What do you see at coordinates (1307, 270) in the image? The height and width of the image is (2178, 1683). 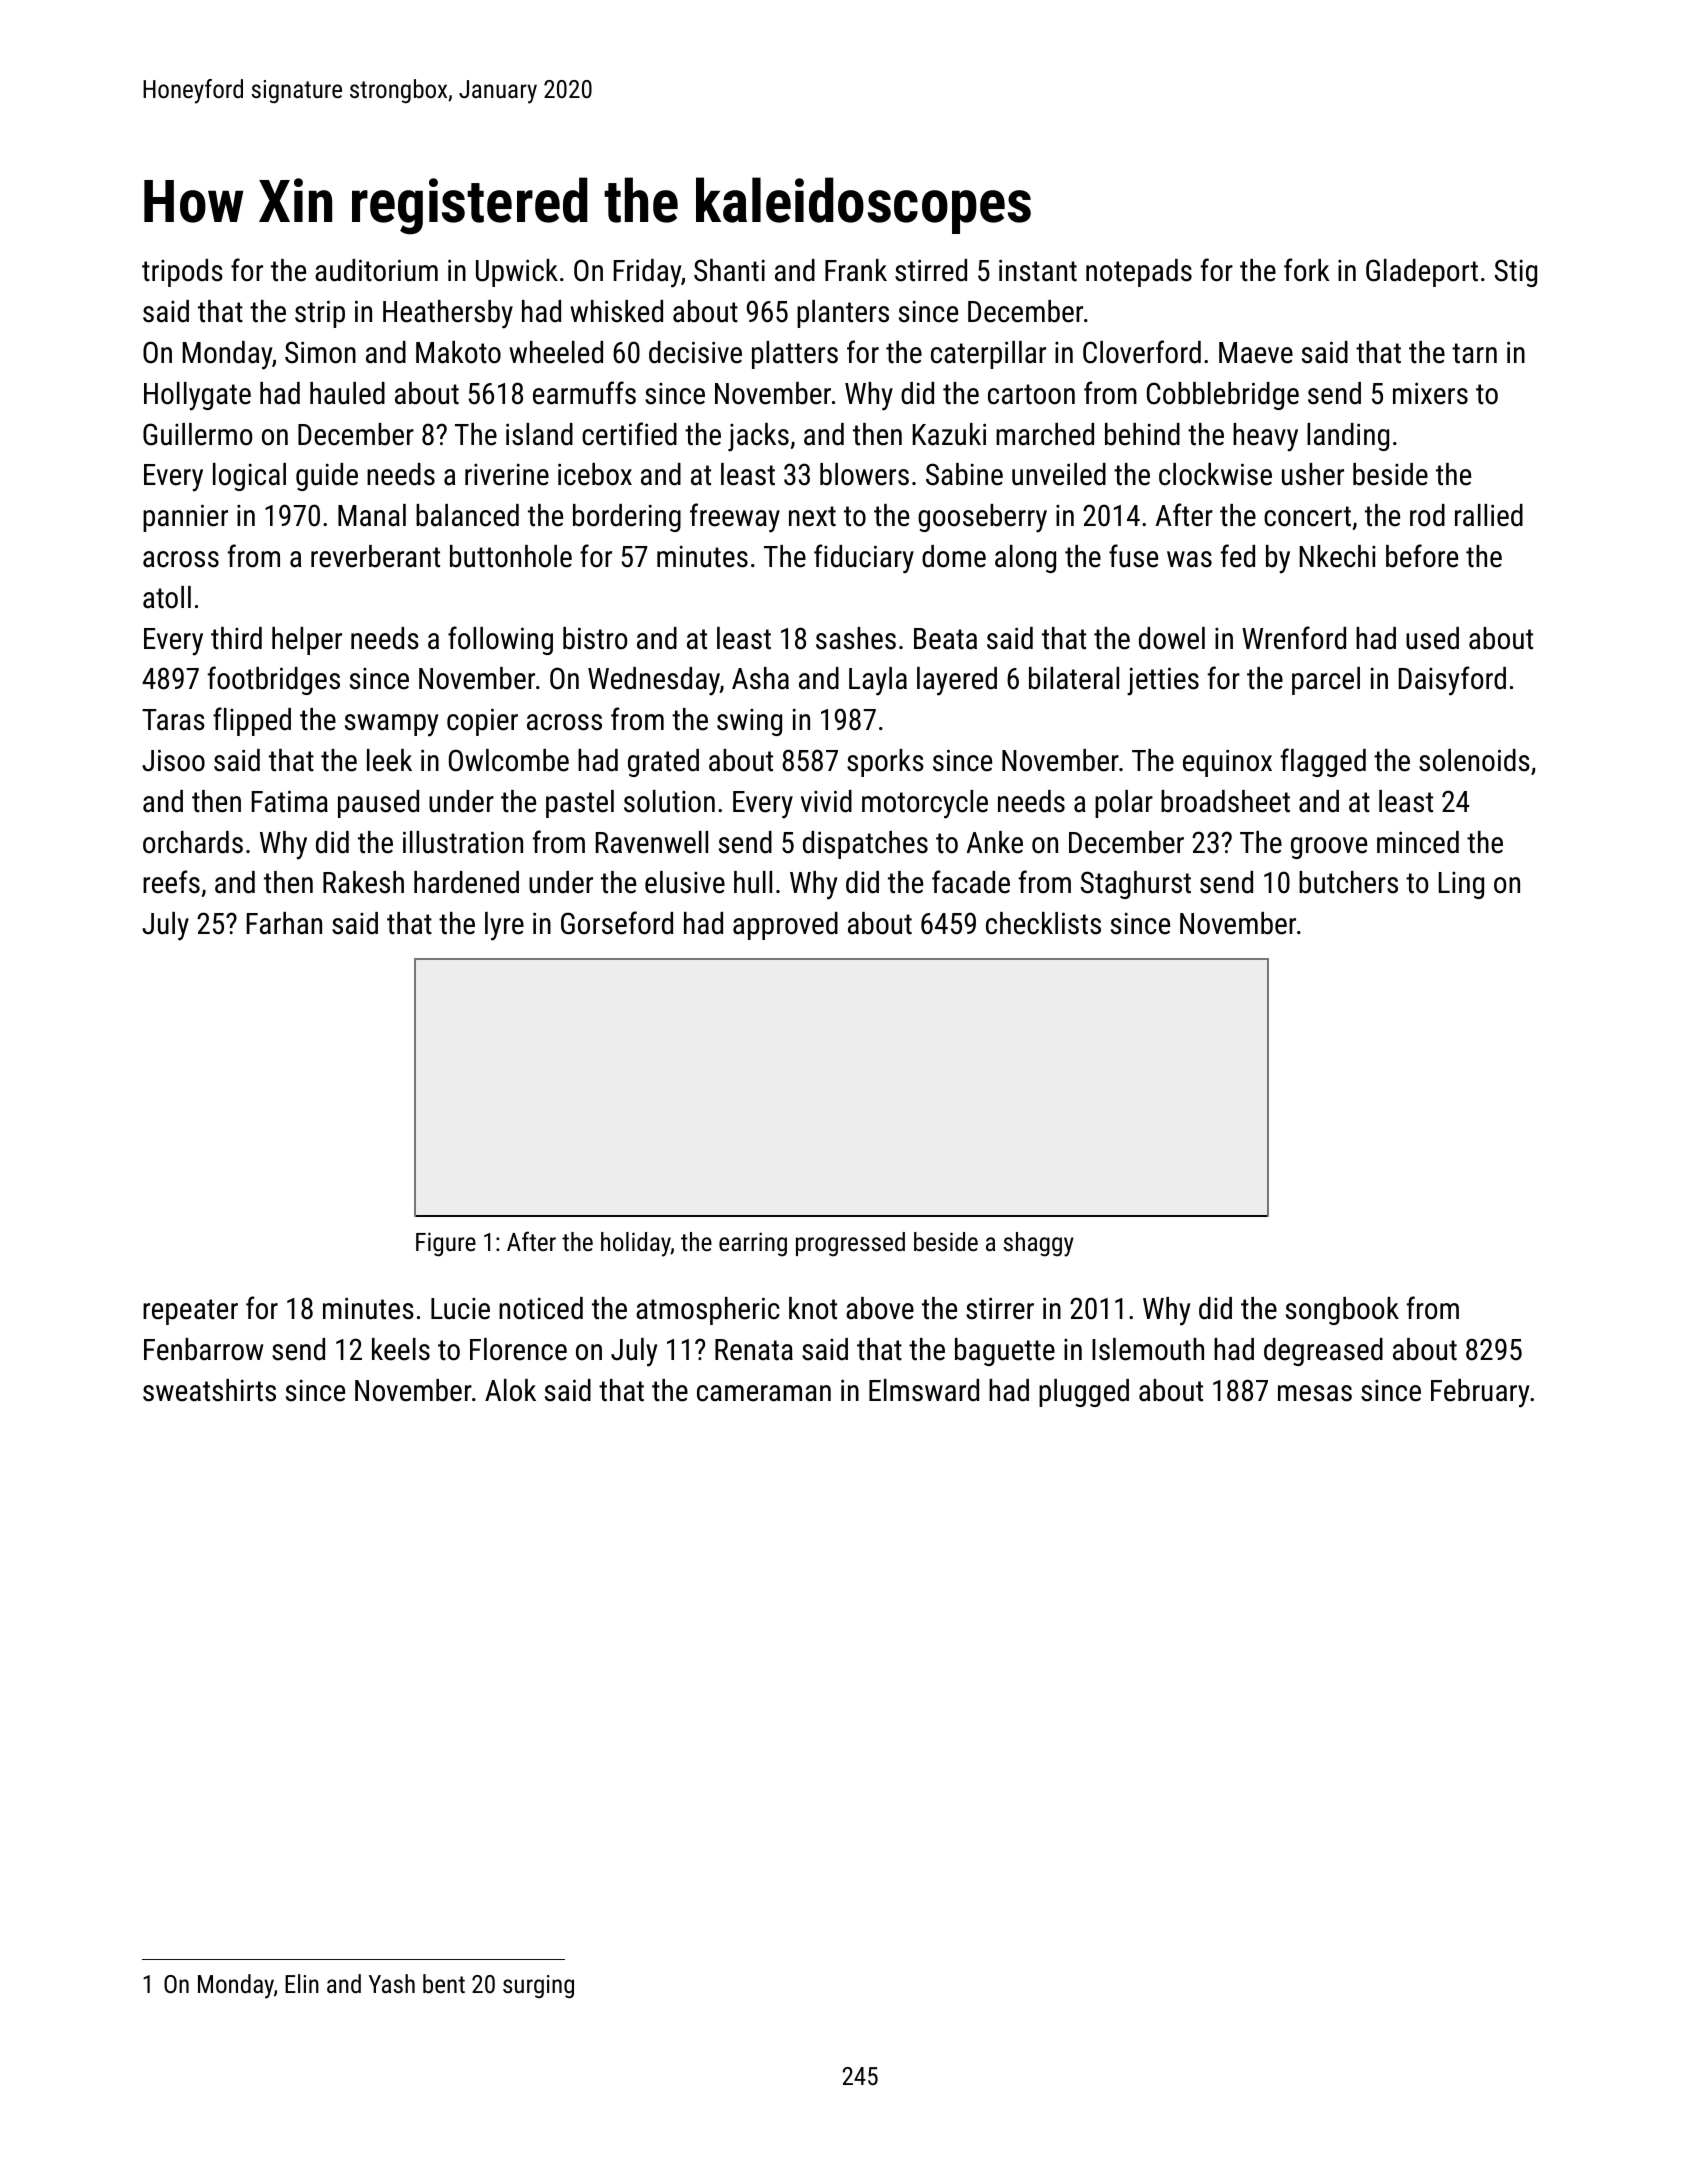 I see `fork` at bounding box center [1307, 270].
